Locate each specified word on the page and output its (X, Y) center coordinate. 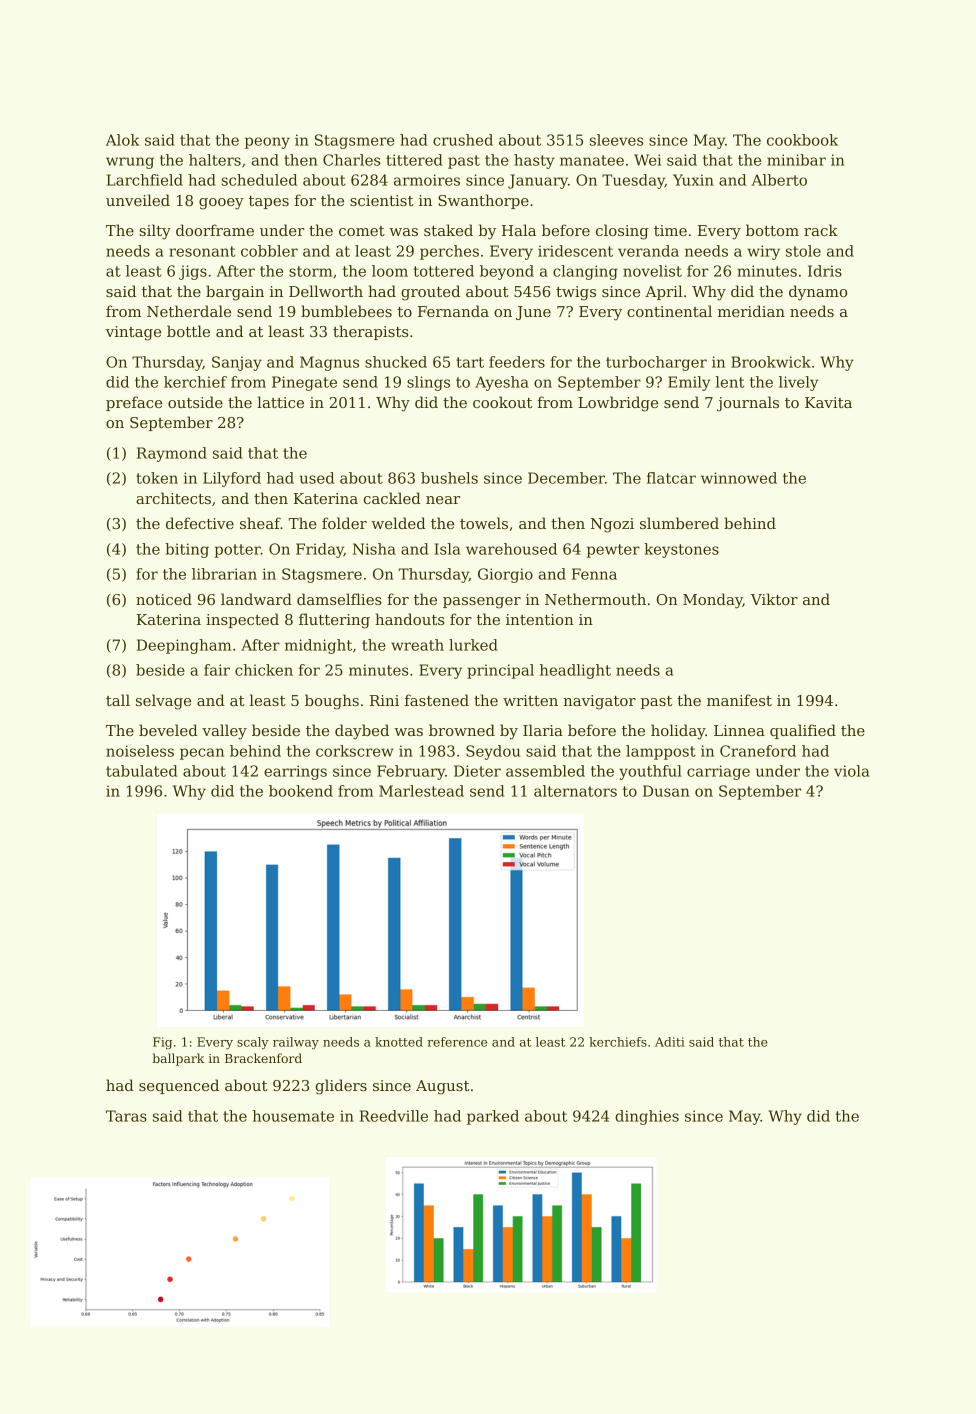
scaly (253, 1043)
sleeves (616, 140)
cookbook (802, 140)
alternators (575, 791)
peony (267, 143)
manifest (739, 700)
